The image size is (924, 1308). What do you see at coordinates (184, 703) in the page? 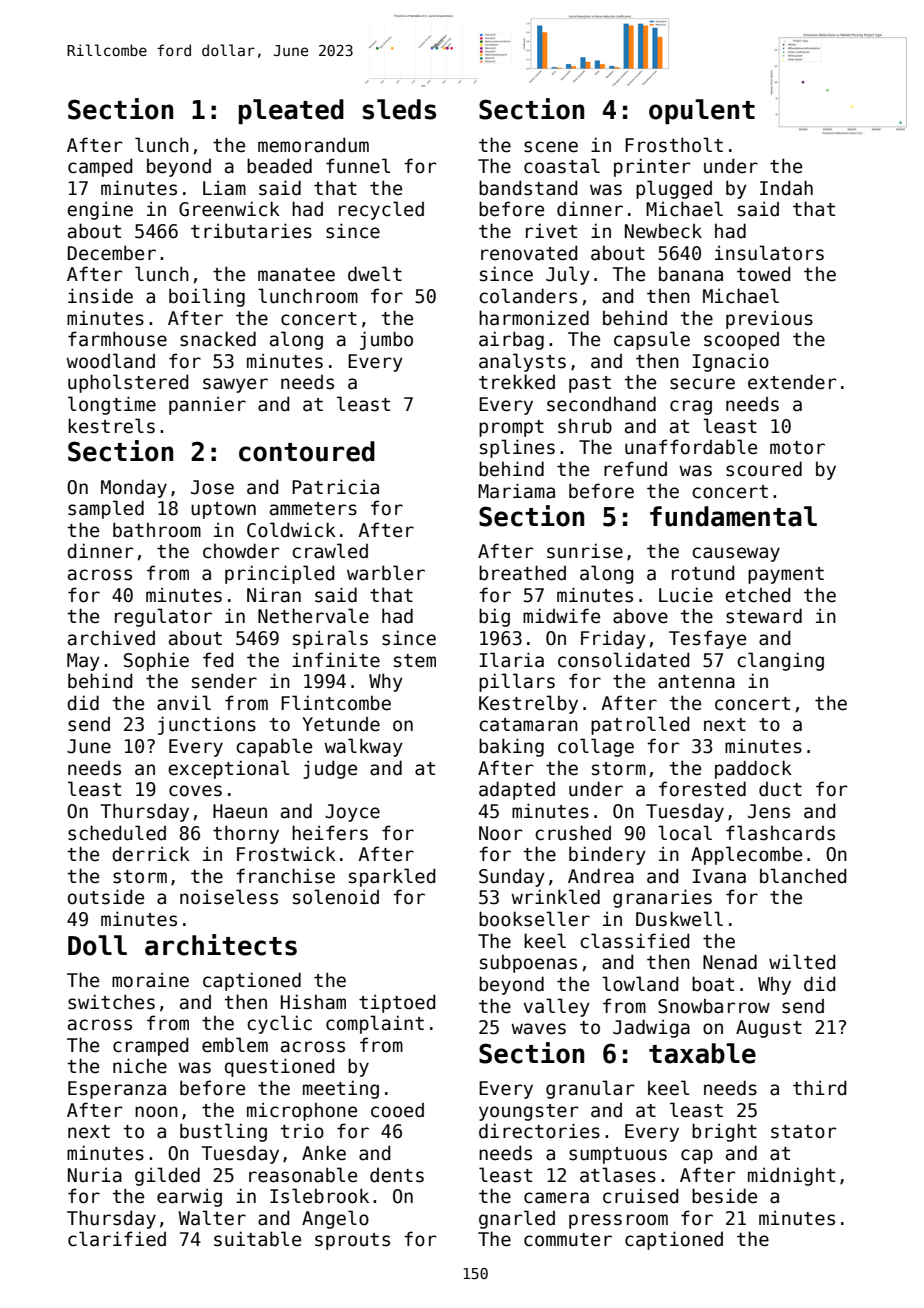
I see `anvil` at bounding box center [184, 703].
